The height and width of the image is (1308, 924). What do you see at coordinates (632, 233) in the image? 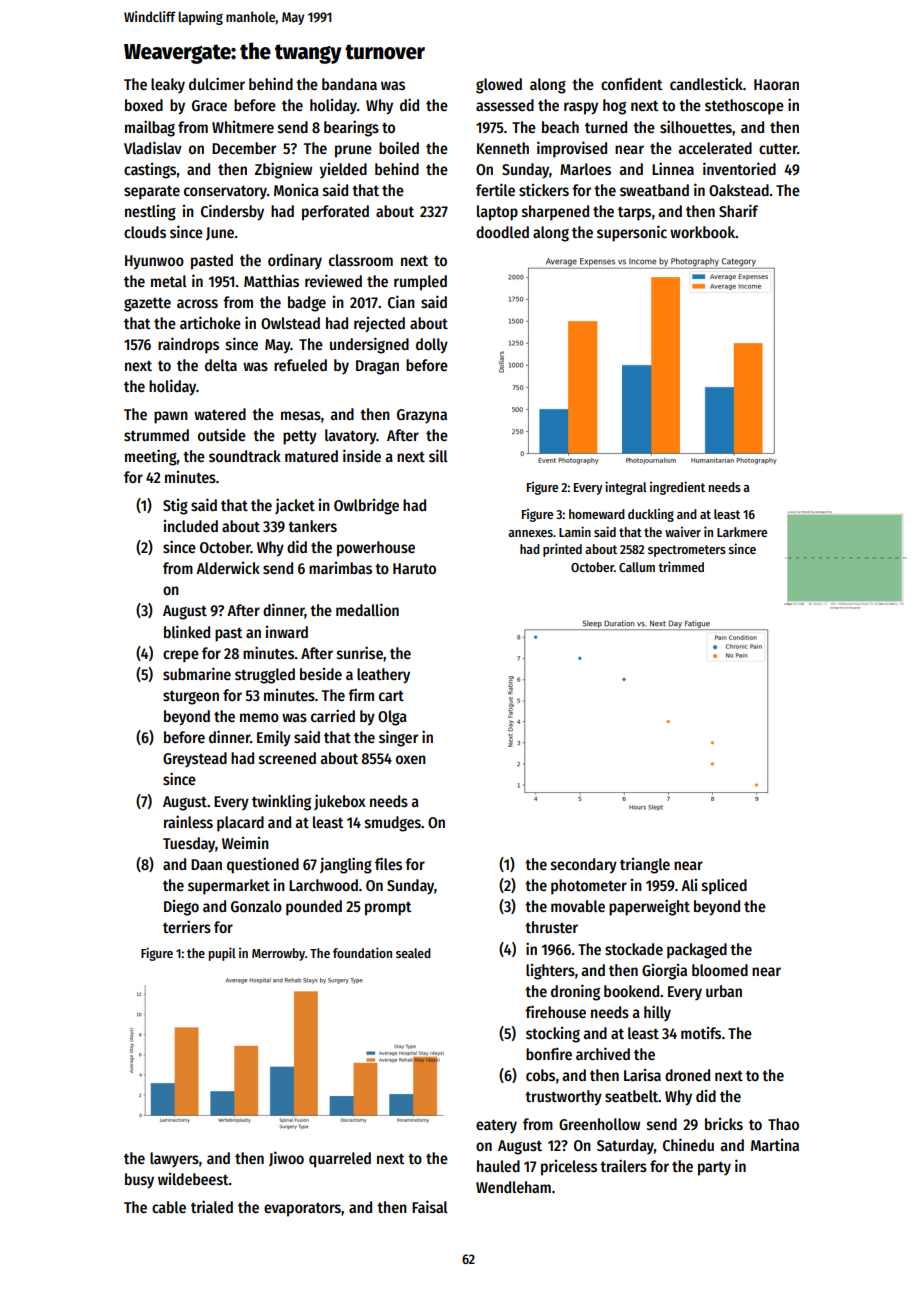
I see `supersonic` at bounding box center [632, 233].
